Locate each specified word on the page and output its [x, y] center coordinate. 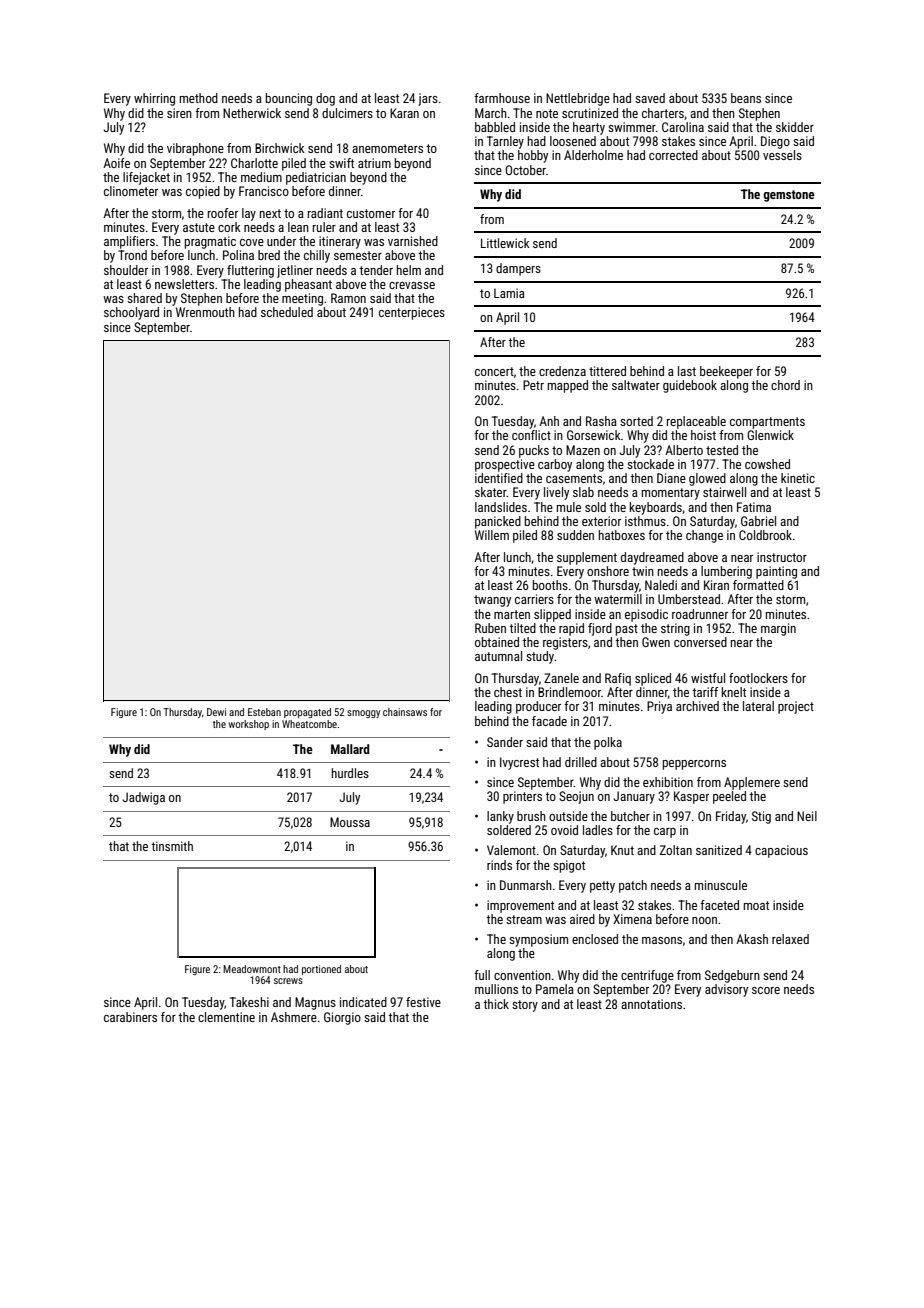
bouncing [289, 99]
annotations [651, 1004]
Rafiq [618, 679]
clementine [226, 1017]
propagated [307, 713]
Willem [492, 535]
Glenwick [770, 435]
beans [746, 98]
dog [325, 99]
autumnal [498, 656]
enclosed [595, 939]
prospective [505, 465]
